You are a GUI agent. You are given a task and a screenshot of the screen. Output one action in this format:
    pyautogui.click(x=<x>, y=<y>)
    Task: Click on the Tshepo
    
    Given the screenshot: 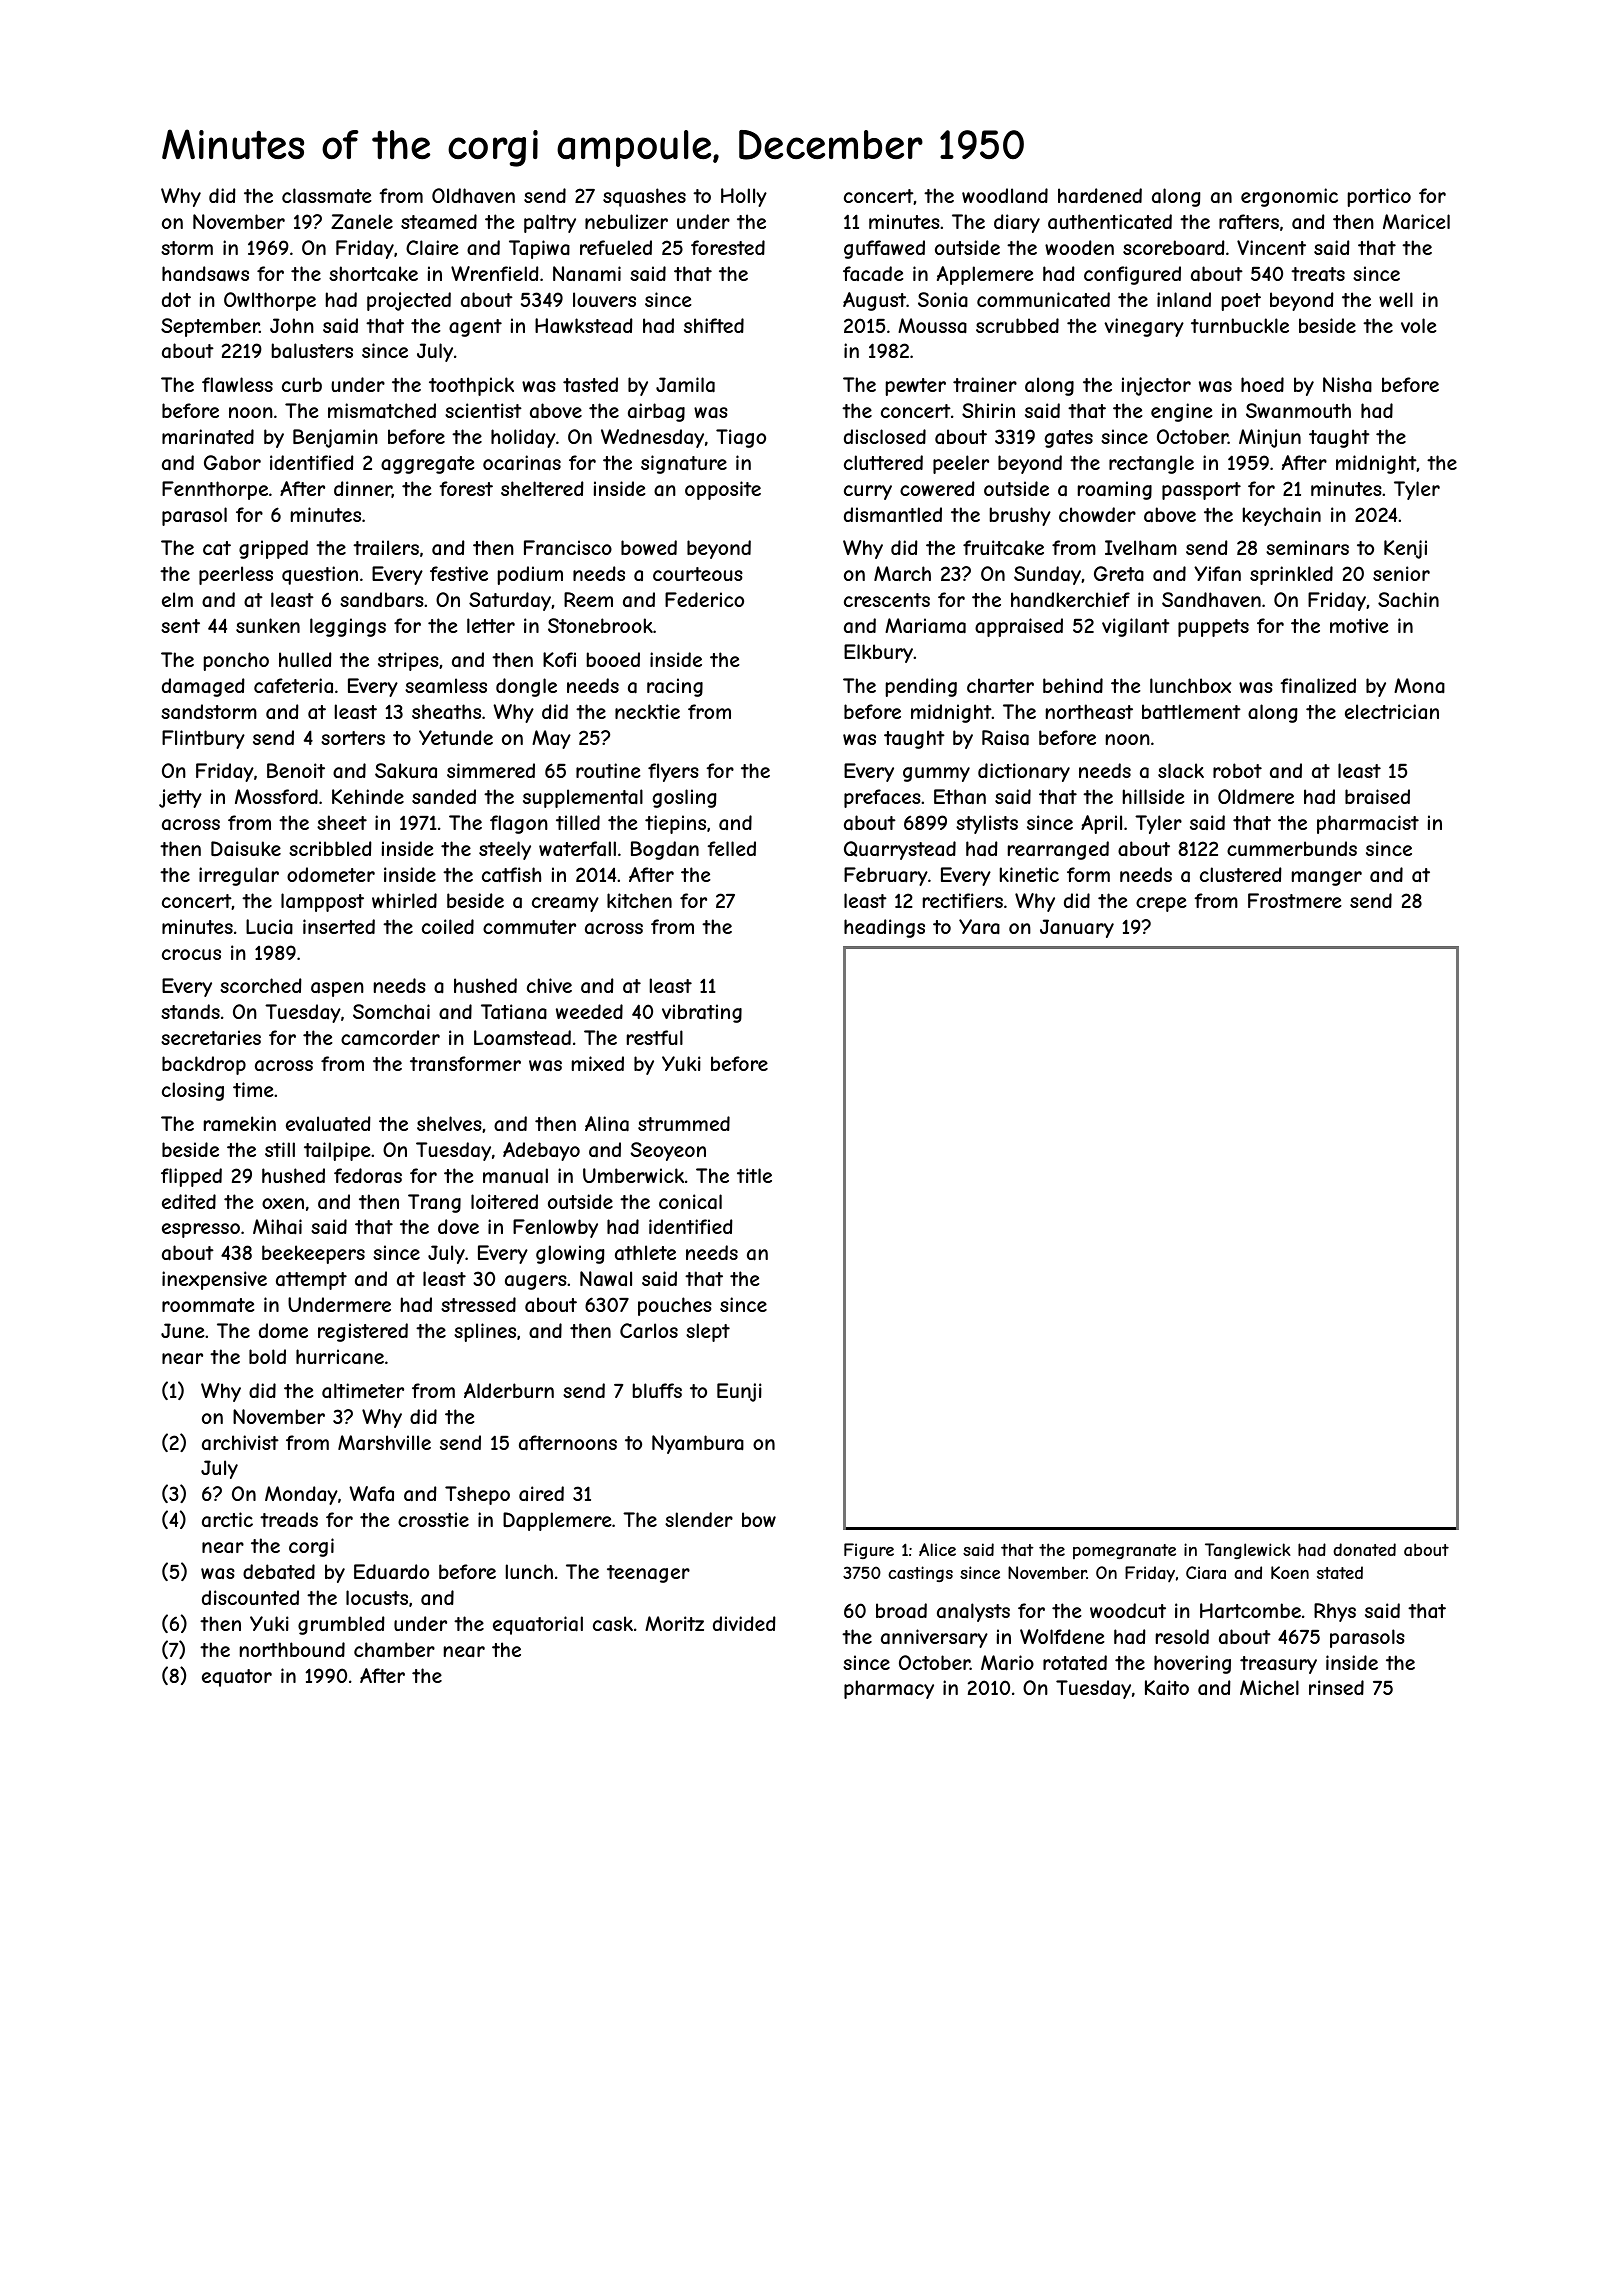 What is the action you would take?
    pyautogui.click(x=477, y=1495)
